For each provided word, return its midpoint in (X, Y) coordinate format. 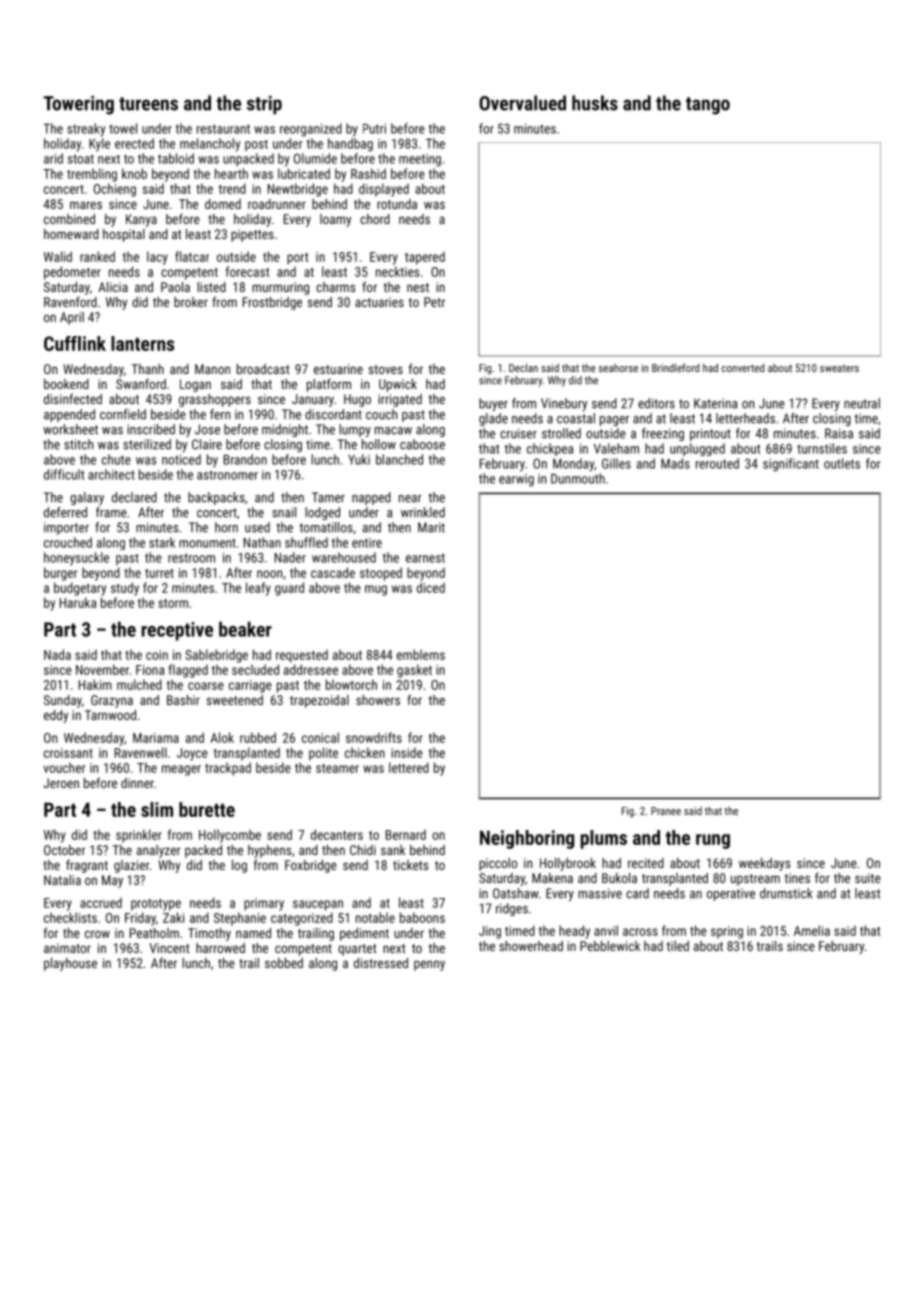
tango (708, 106)
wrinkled (423, 512)
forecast (247, 271)
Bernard (406, 834)
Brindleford (676, 367)
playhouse (70, 964)
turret (159, 573)
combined (69, 219)
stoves (386, 369)
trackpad (228, 769)
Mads (675, 463)
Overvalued (522, 103)
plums (604, 839)
